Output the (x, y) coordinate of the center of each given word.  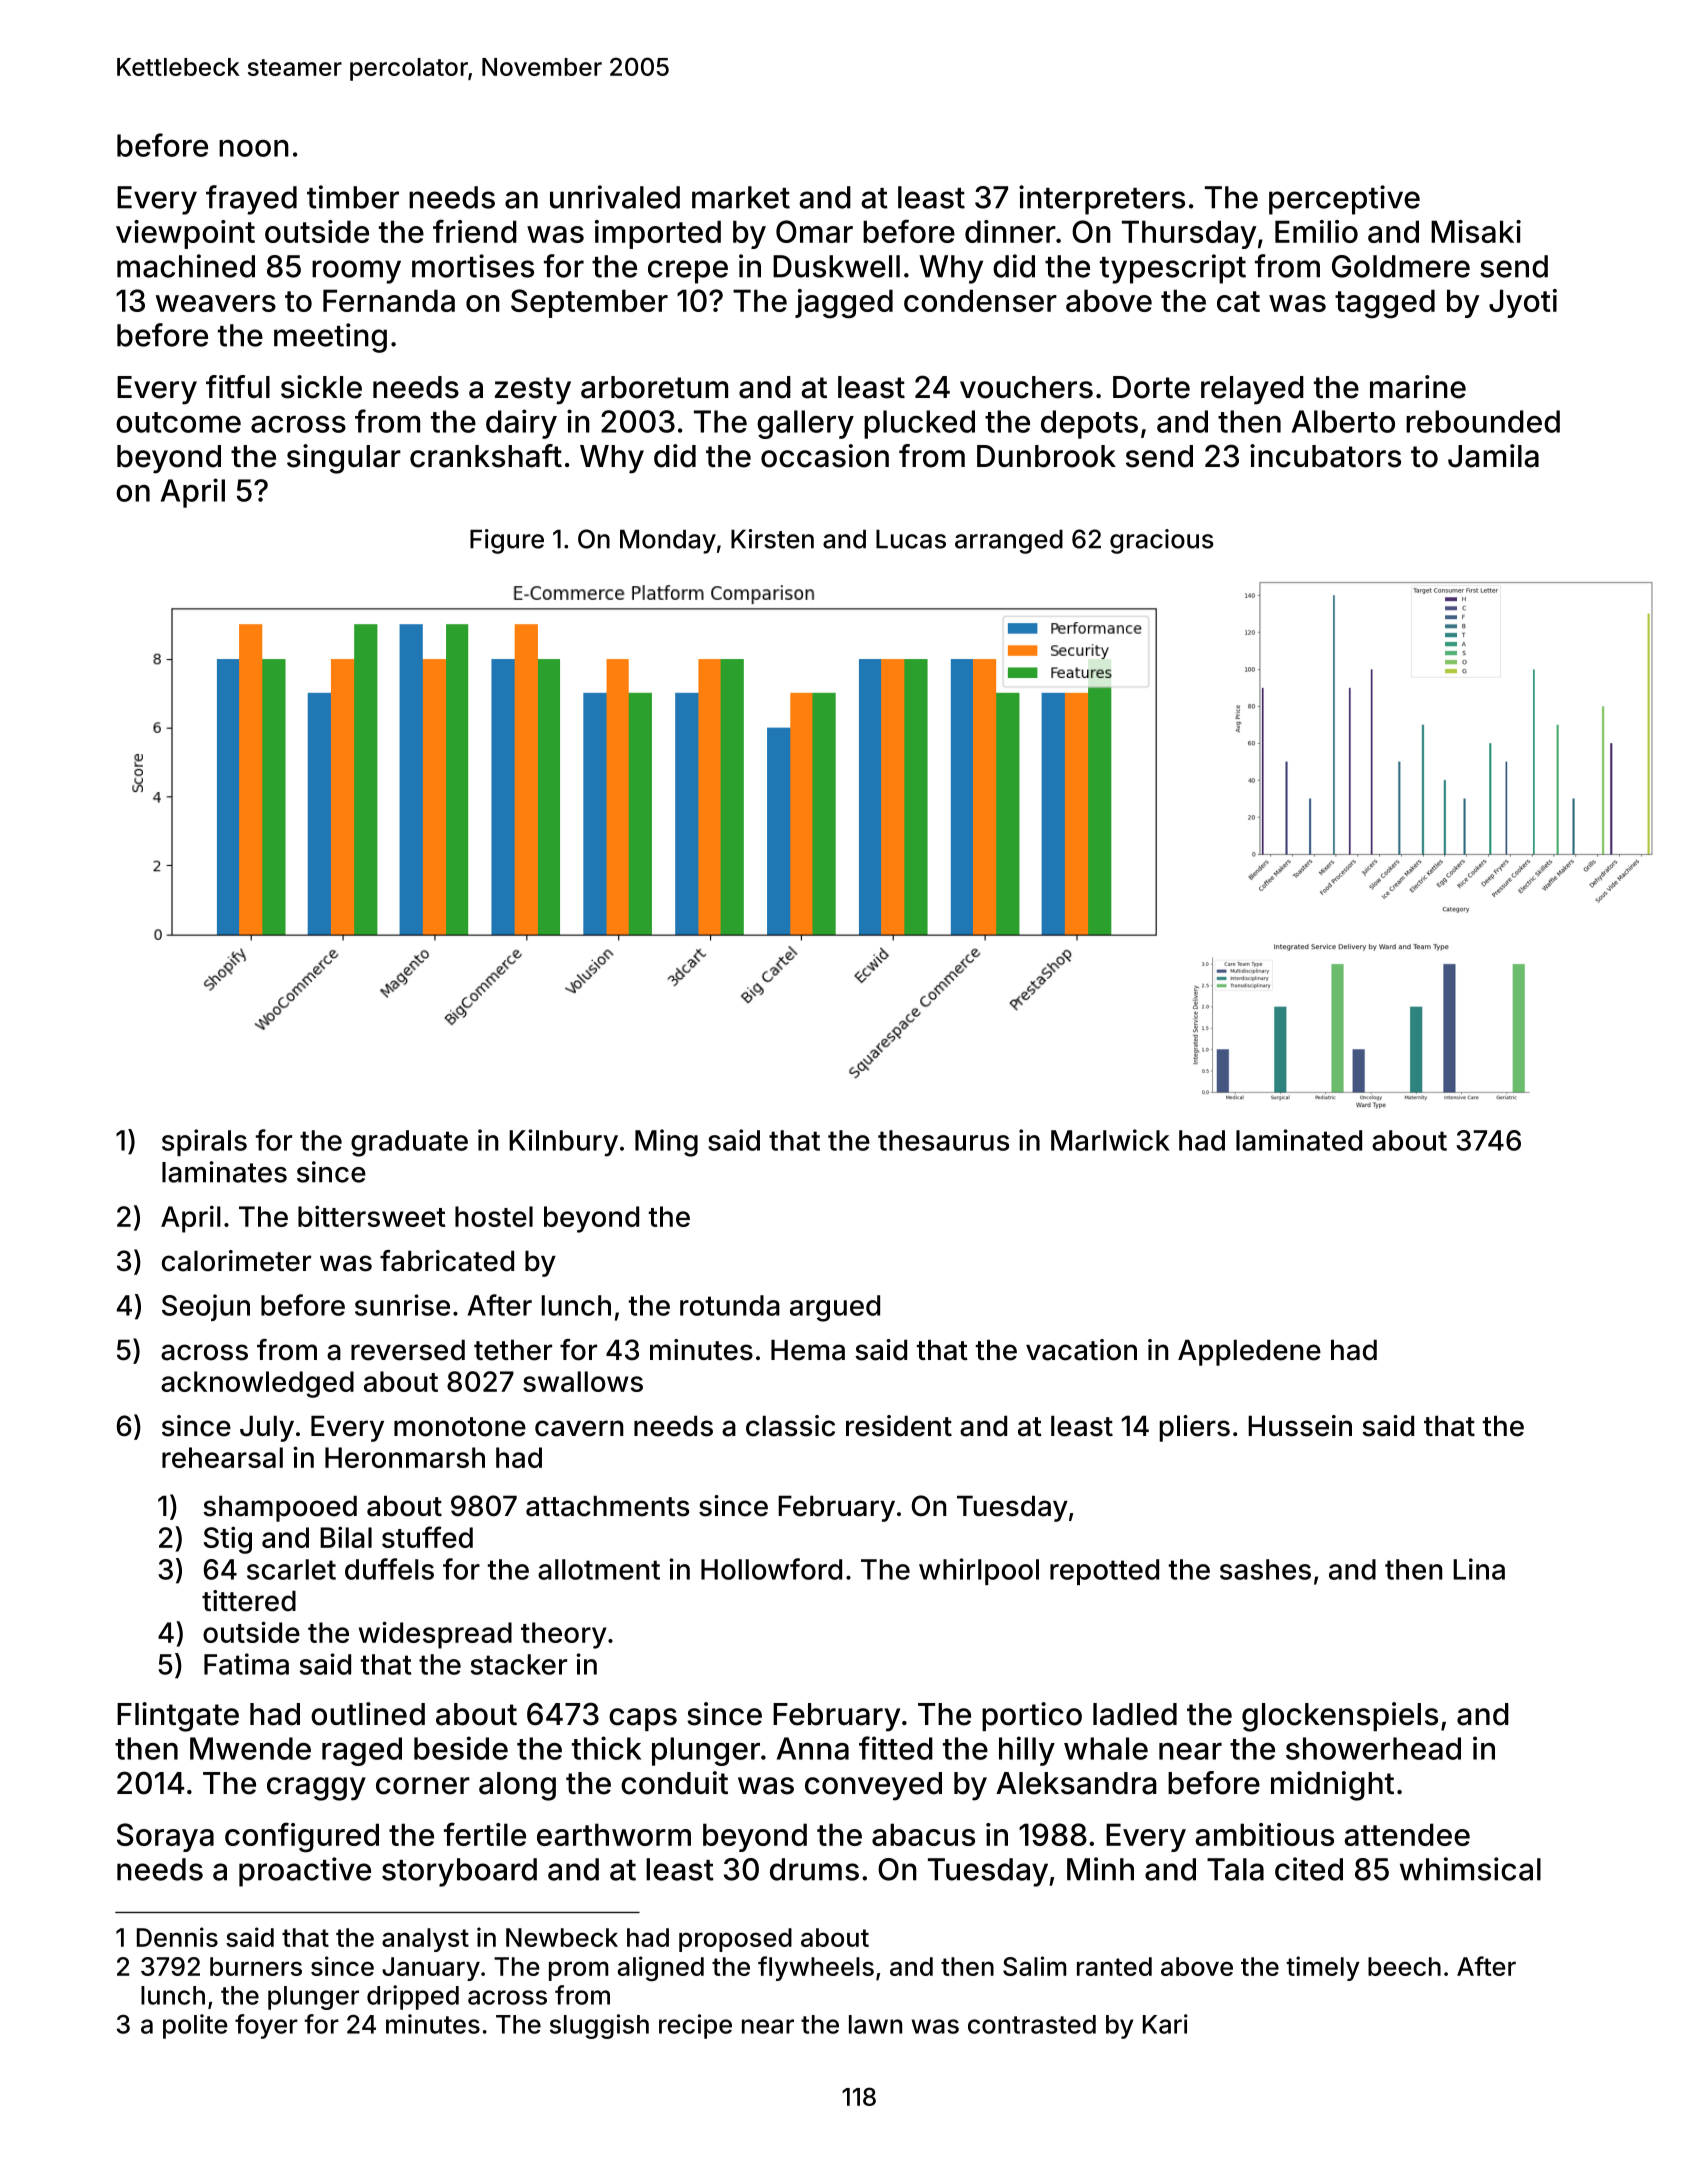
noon (254, 148)
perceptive (1344, 200)
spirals (204, 1142)
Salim (1034, 1966)
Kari (1165, 2024)
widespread (435, 1635)
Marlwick (1110, 1140)
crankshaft (486, 456)
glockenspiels (1340, 1717)
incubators (1325, 456)
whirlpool (979, 1571)
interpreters (1102, 200)
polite (195, 2026)
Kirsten (772, 539)
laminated (1299, 1140)
